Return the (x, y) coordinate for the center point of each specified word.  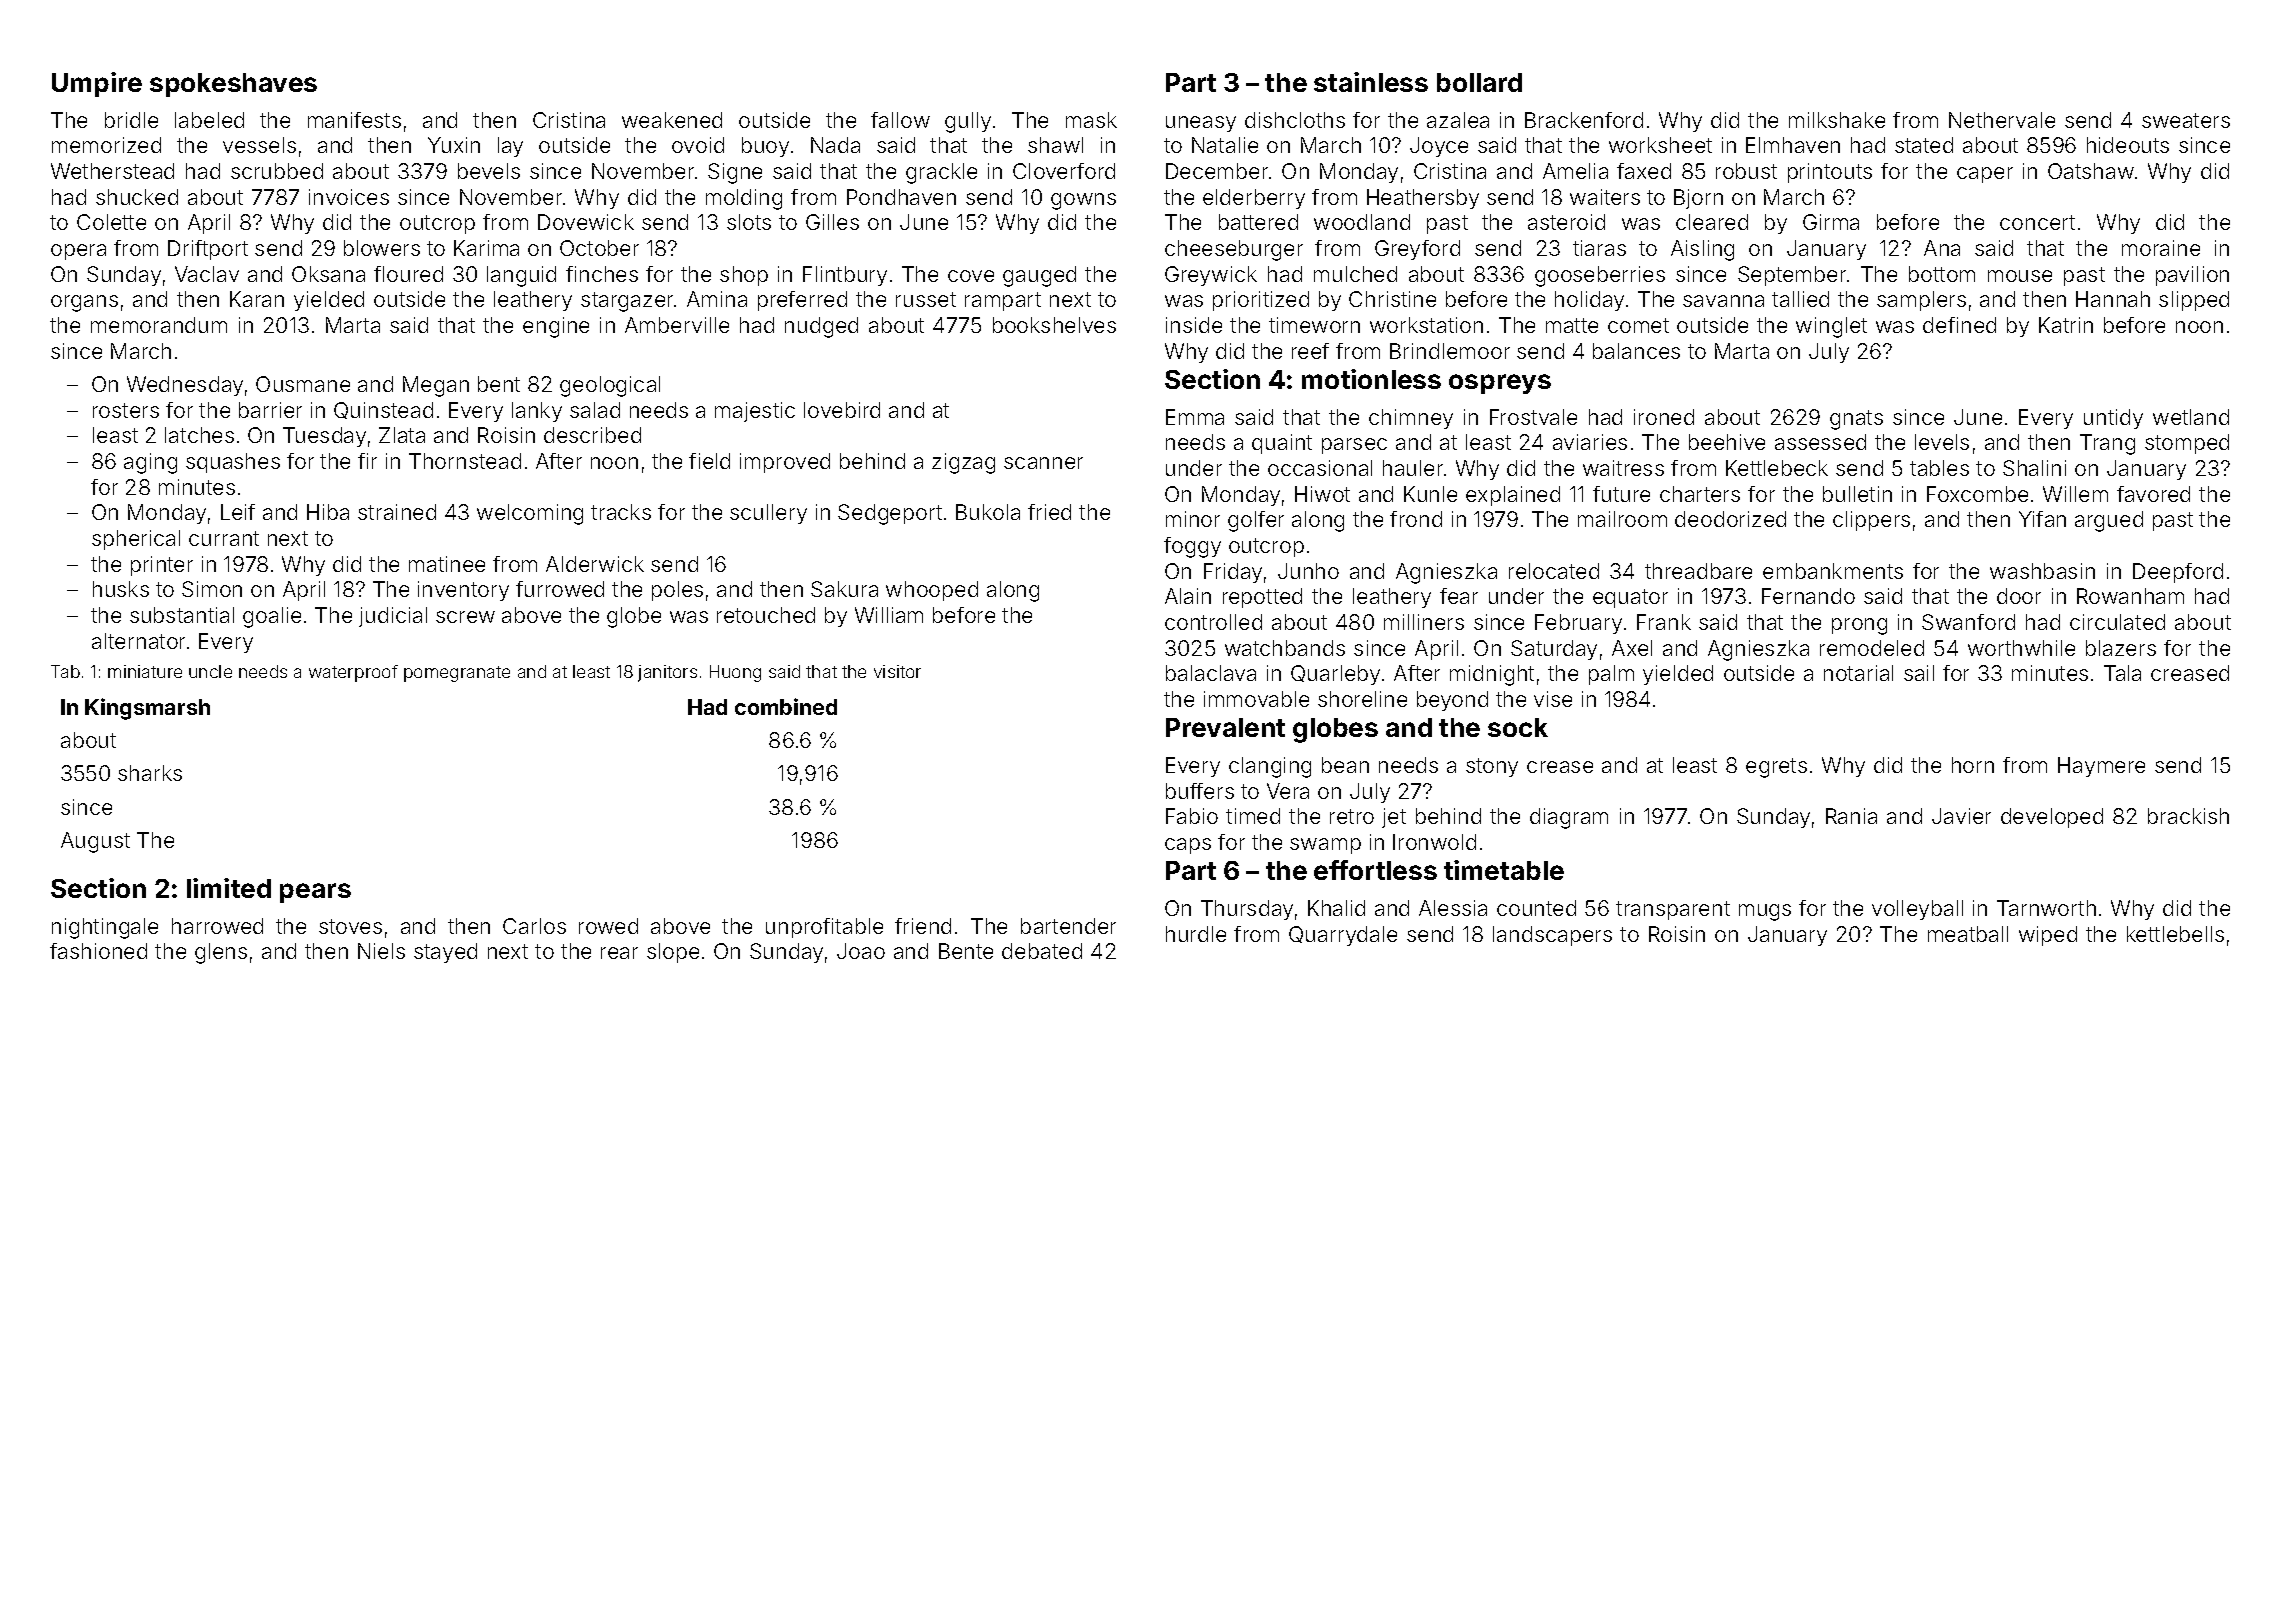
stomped (2187, 444)
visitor (897, 671)
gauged (1039, 276)
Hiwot (1322, 494)
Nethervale (2002, 120)
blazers (2121, 648)
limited (229, 888)
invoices (349, 197)
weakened (672, 120)
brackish (2188, 816)
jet (1394, 818)
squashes (233, 463)
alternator (138, 641)
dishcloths (1295, 120)
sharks (150, 773)
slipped (2194, 301)
